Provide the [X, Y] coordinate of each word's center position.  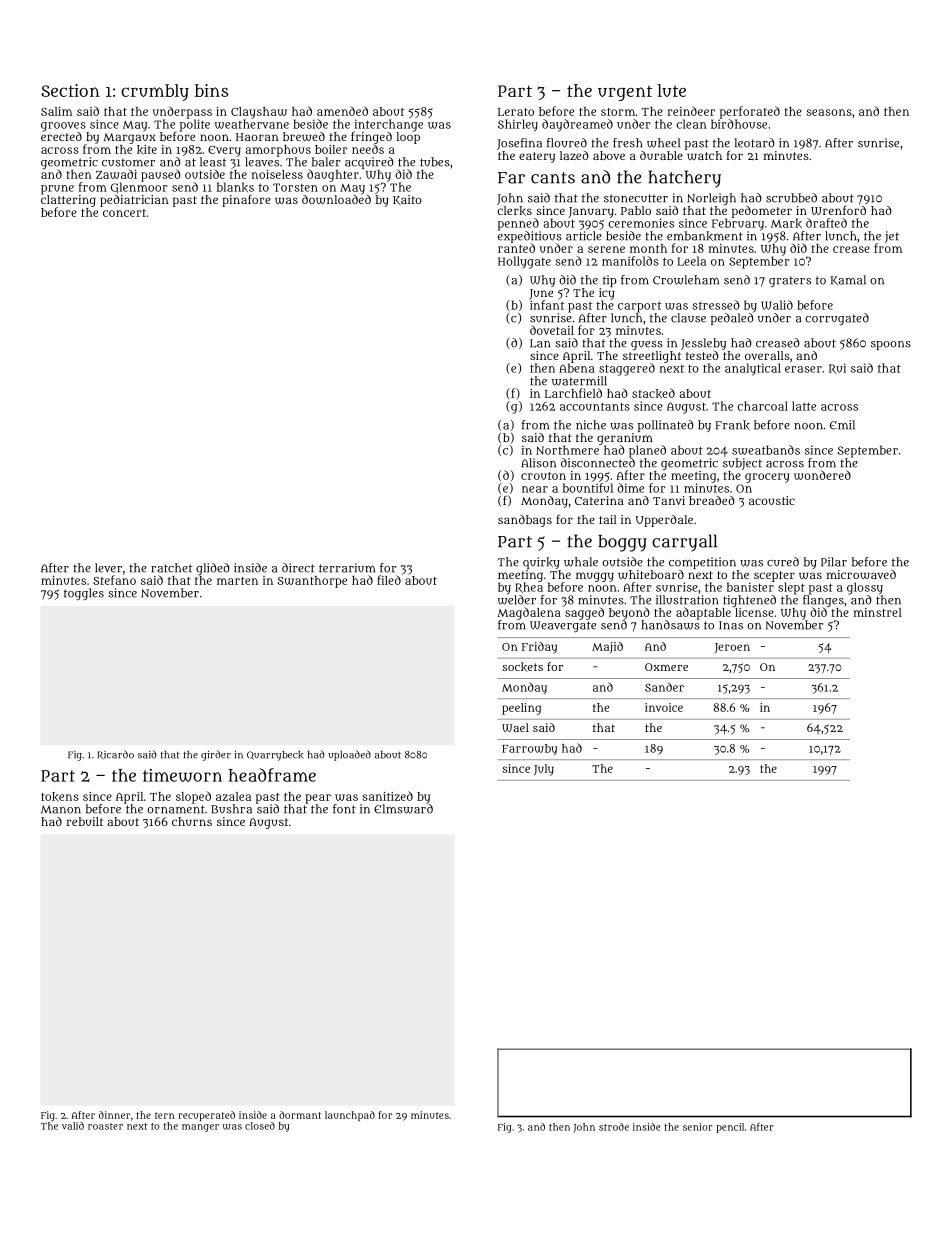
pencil [730, 1128]
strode [614, 1127]
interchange [388, 125]
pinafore [246, 200]
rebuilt [85, 821]
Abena [577, 368]
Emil [842, 425]
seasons [829, 112]
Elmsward [403, 809]
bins [212, 90]
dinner [114, 1115]
